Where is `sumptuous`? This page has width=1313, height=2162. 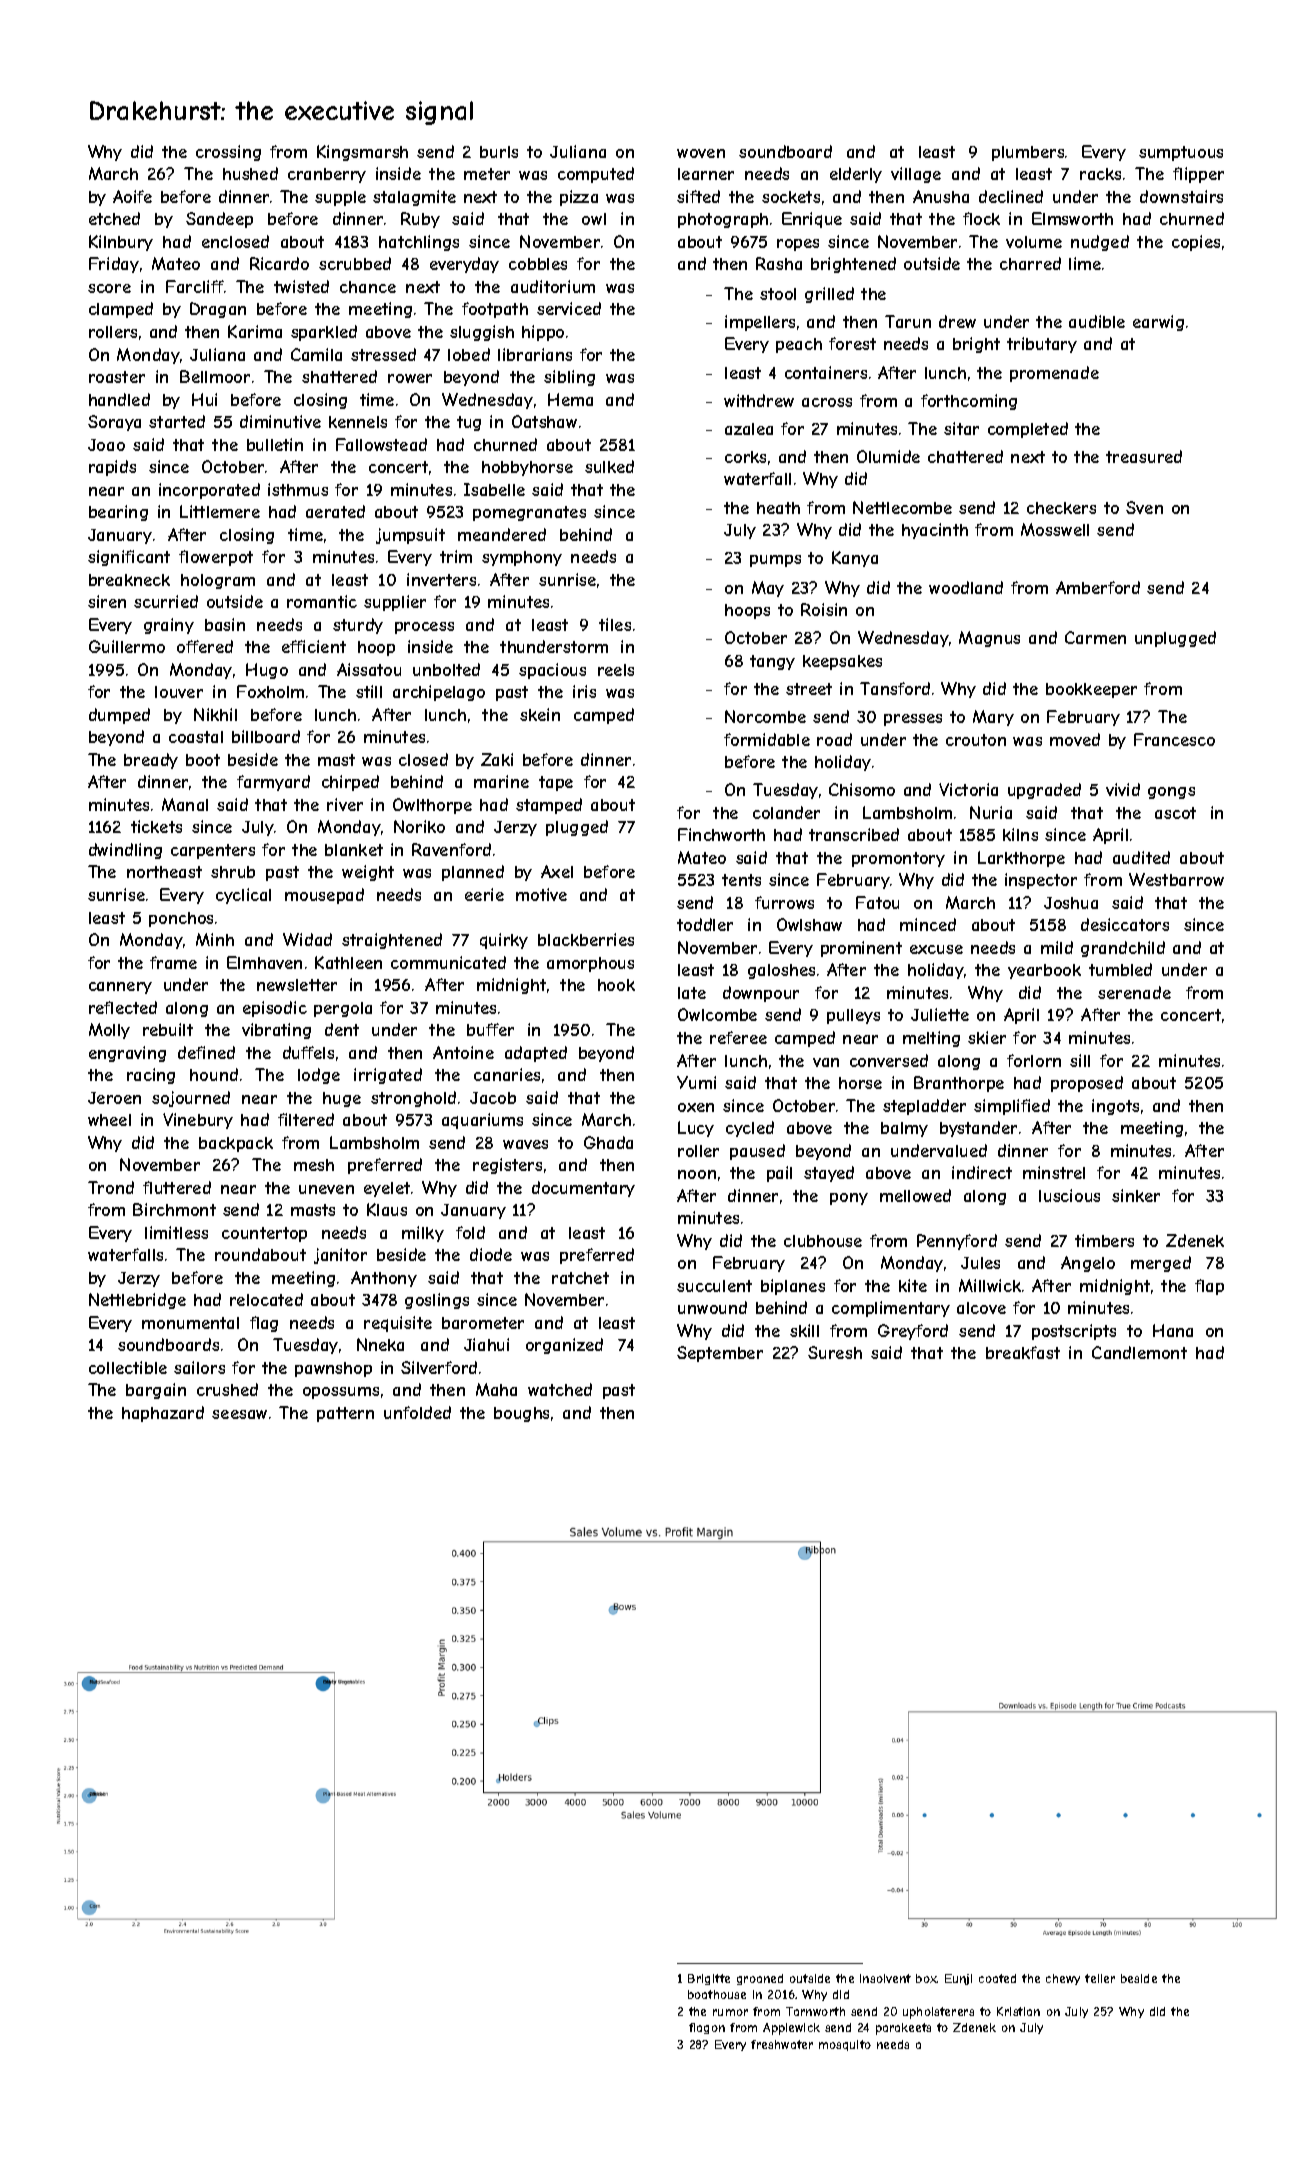
sumptuous is located at coordinates (1181, 153).
